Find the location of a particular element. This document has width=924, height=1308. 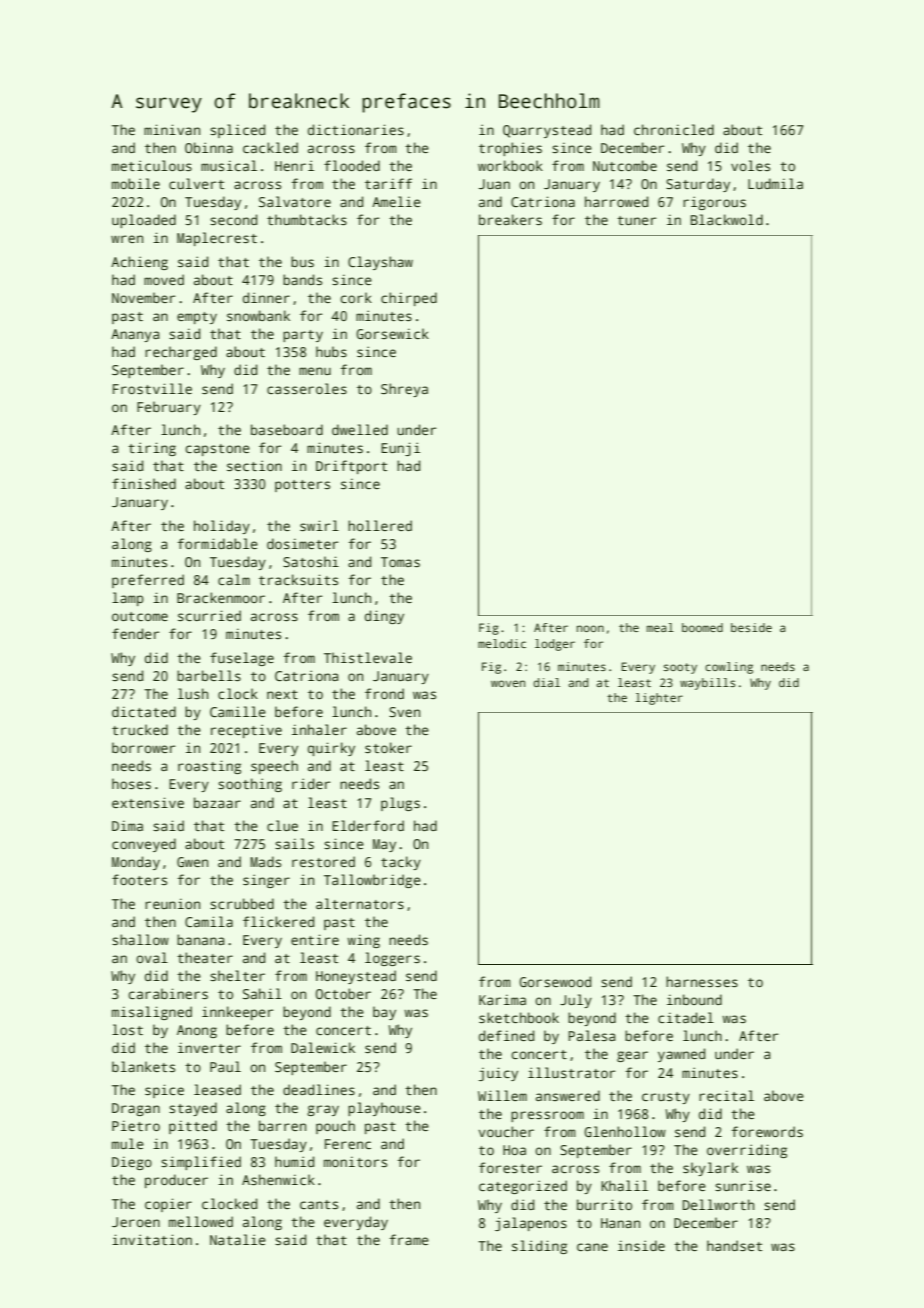

Paul is located at coordinates (225, 1066).
